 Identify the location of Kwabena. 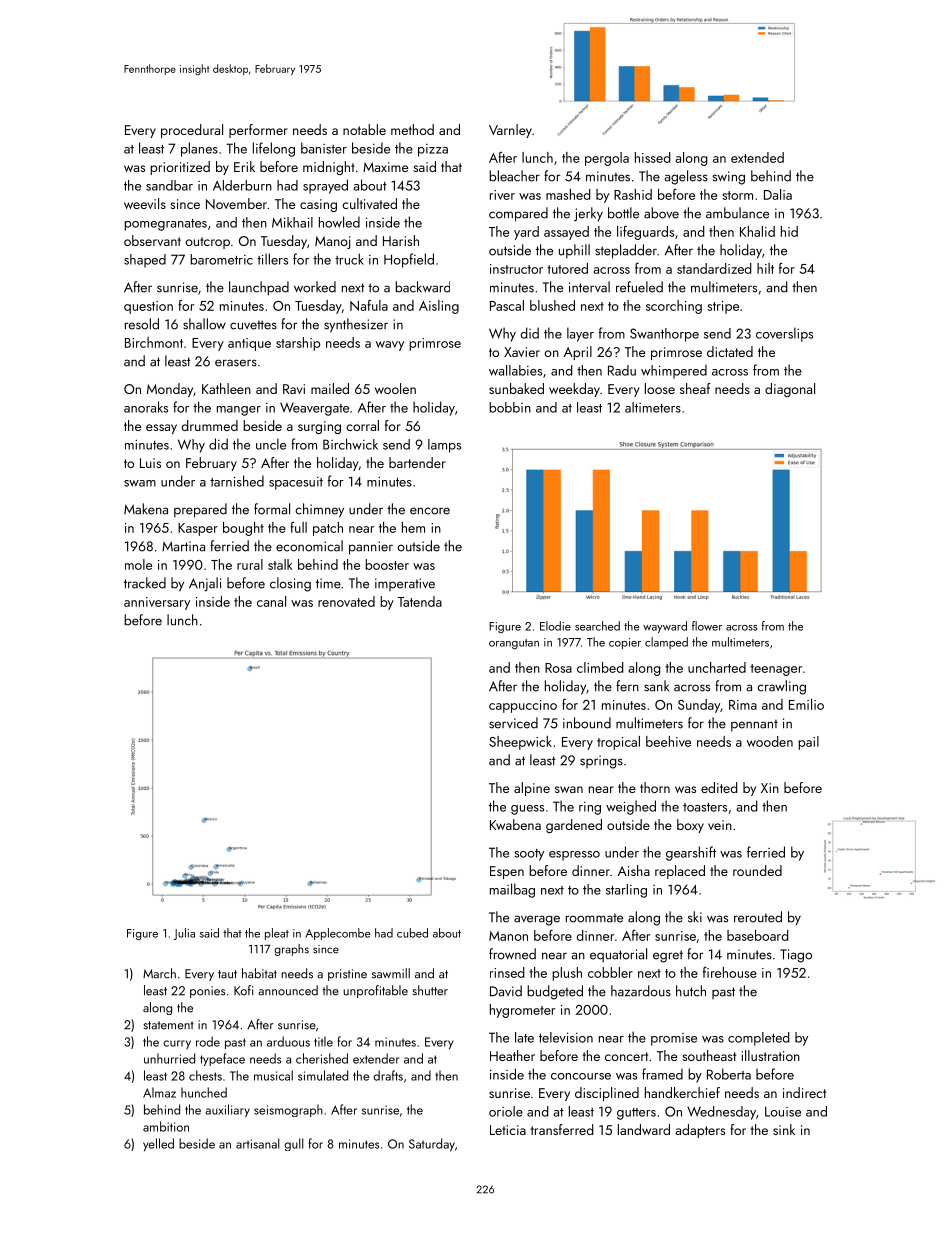
(515, 824).
